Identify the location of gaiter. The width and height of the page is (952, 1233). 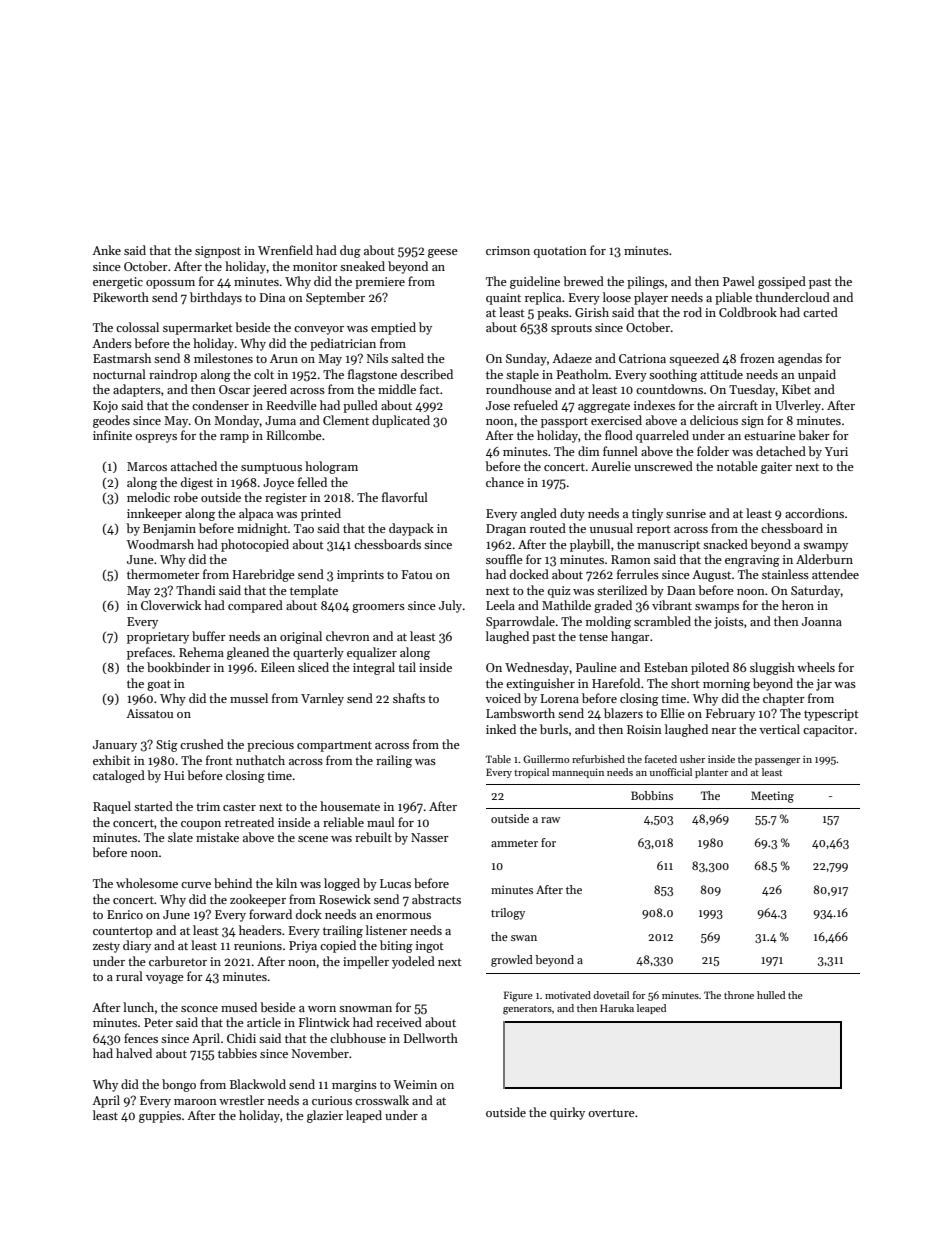
(776, 468).
